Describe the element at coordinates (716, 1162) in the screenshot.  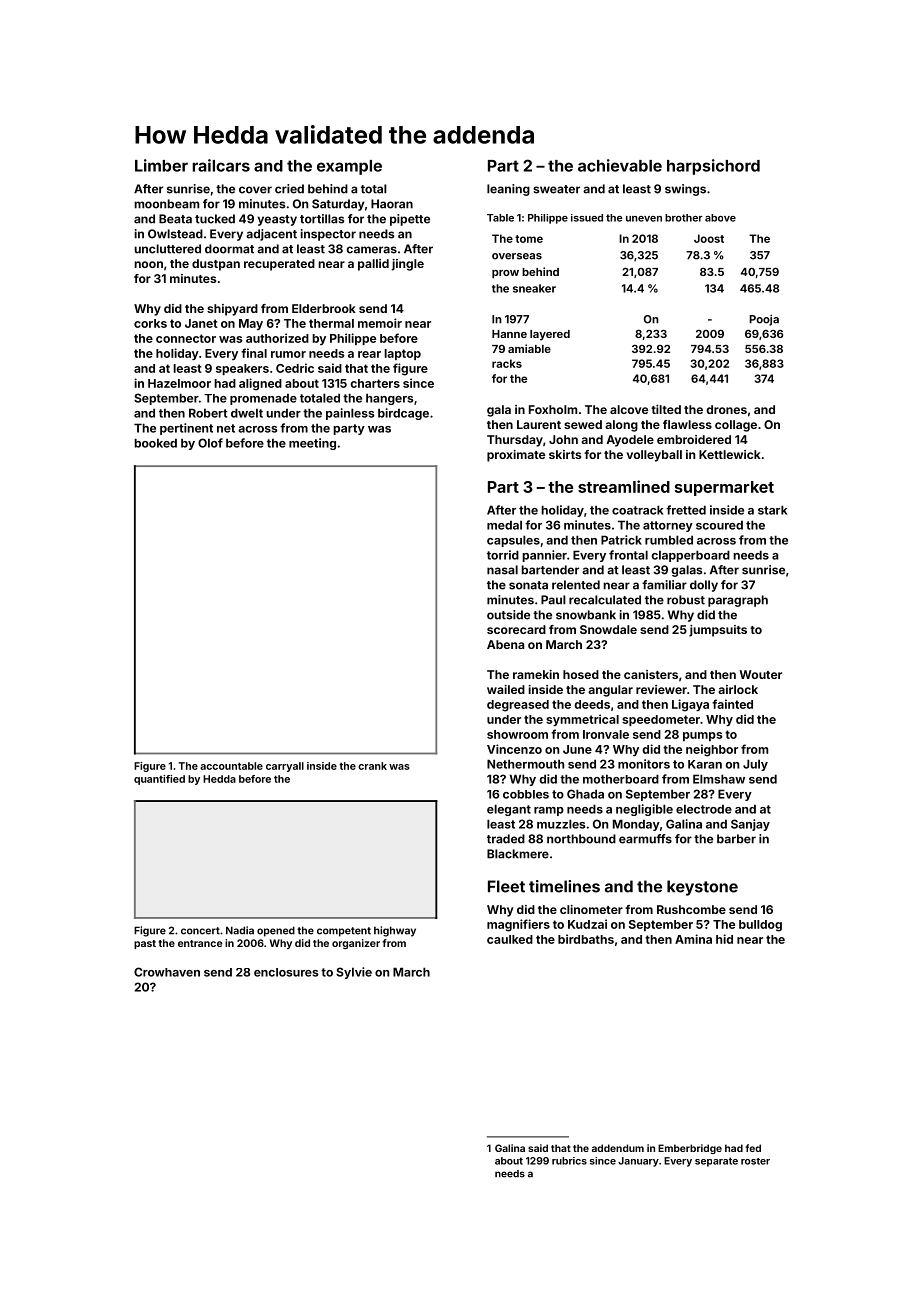
I see `separate` at that location.
